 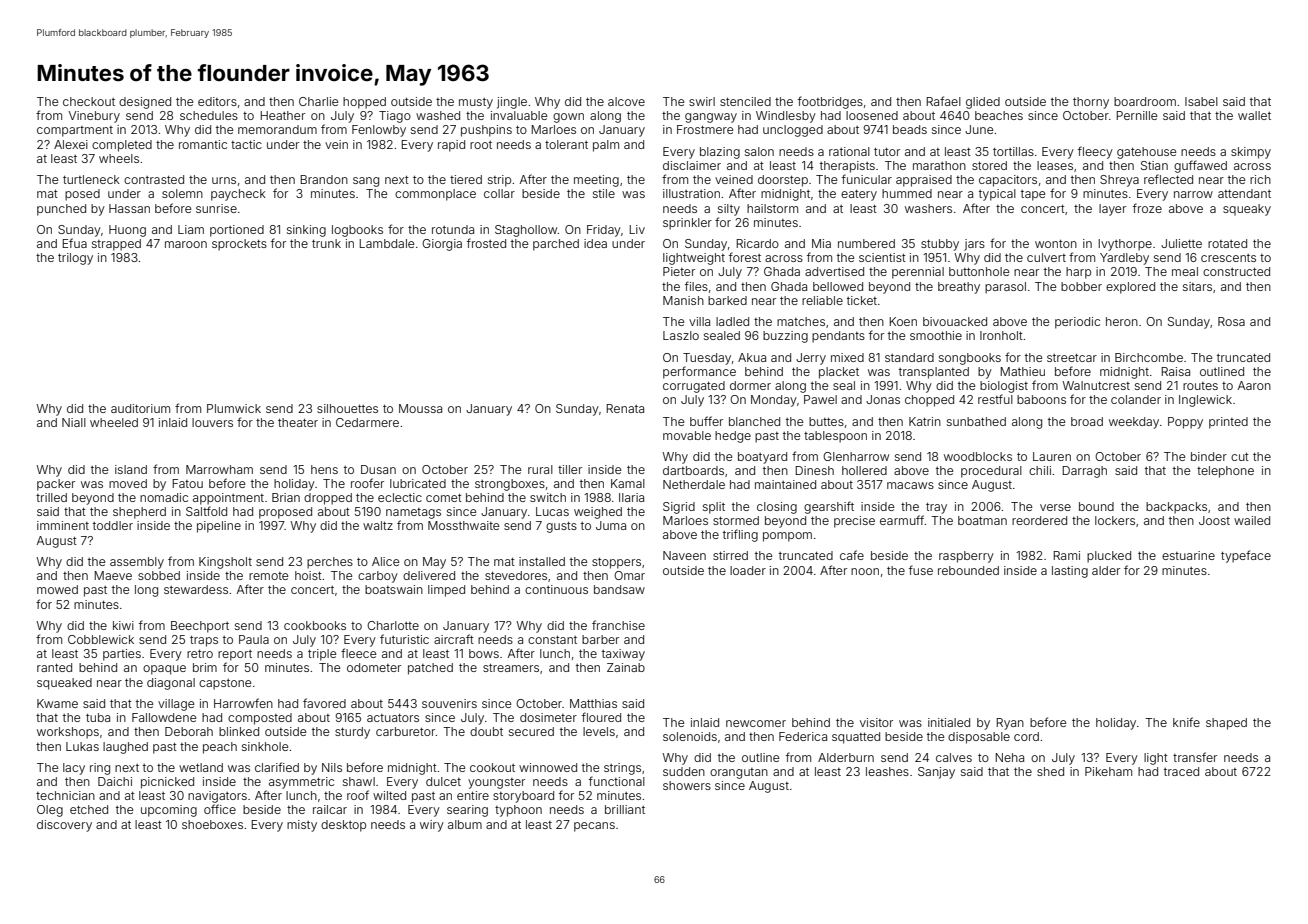 What do you see at coordinates (75, 131) in the screenshot?
I see `compartment` at bounding box center [75, 131].
